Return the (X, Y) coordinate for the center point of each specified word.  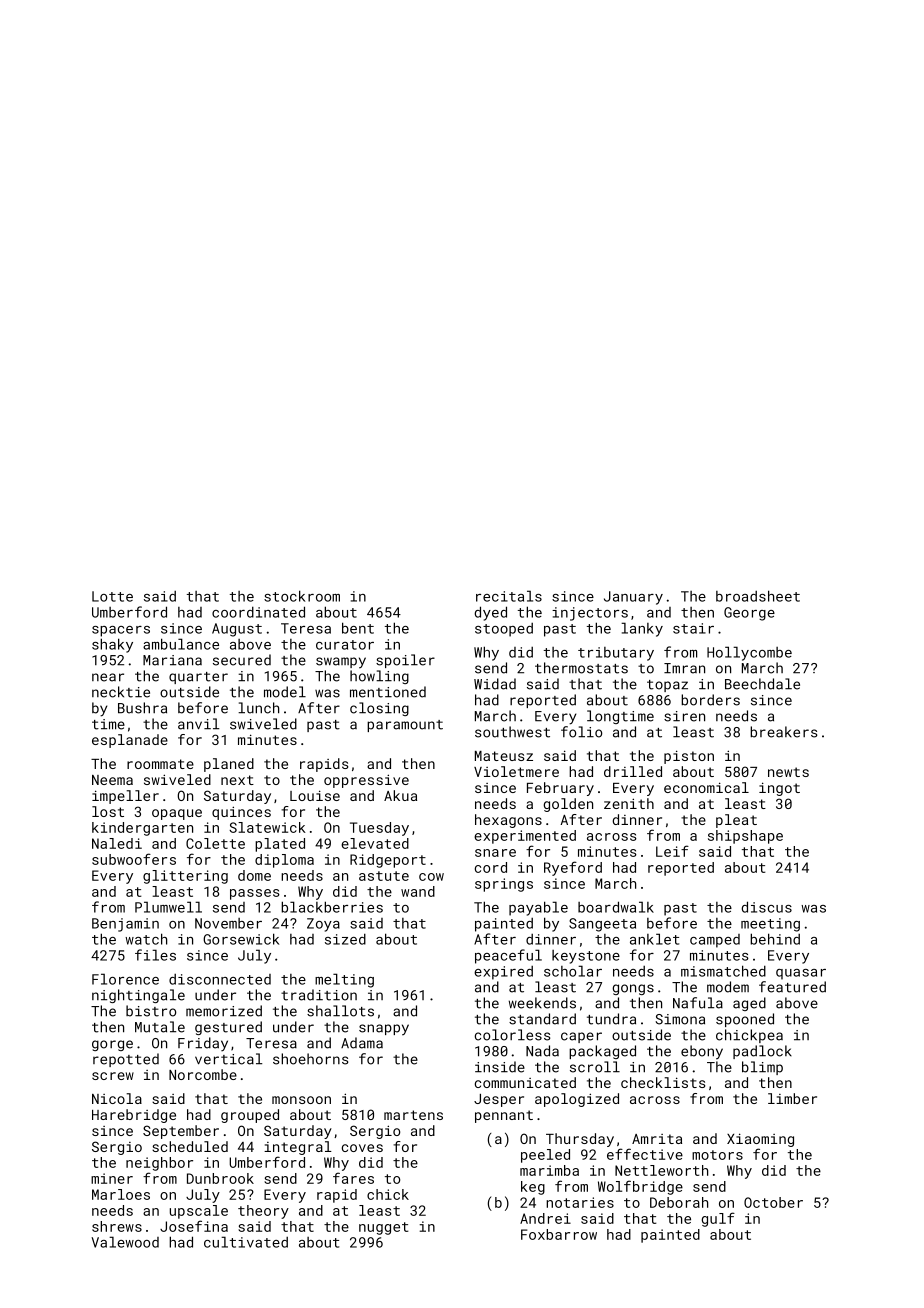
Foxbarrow (559, 1234)
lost (108, 811)
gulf (718, 1219)
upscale (199, 1212)
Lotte (112, 596)
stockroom (302, 596)
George (749, 614)
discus (766, 907)
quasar (801, 974)
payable (538, 908)
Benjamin (125, 925)
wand (418, 891)
